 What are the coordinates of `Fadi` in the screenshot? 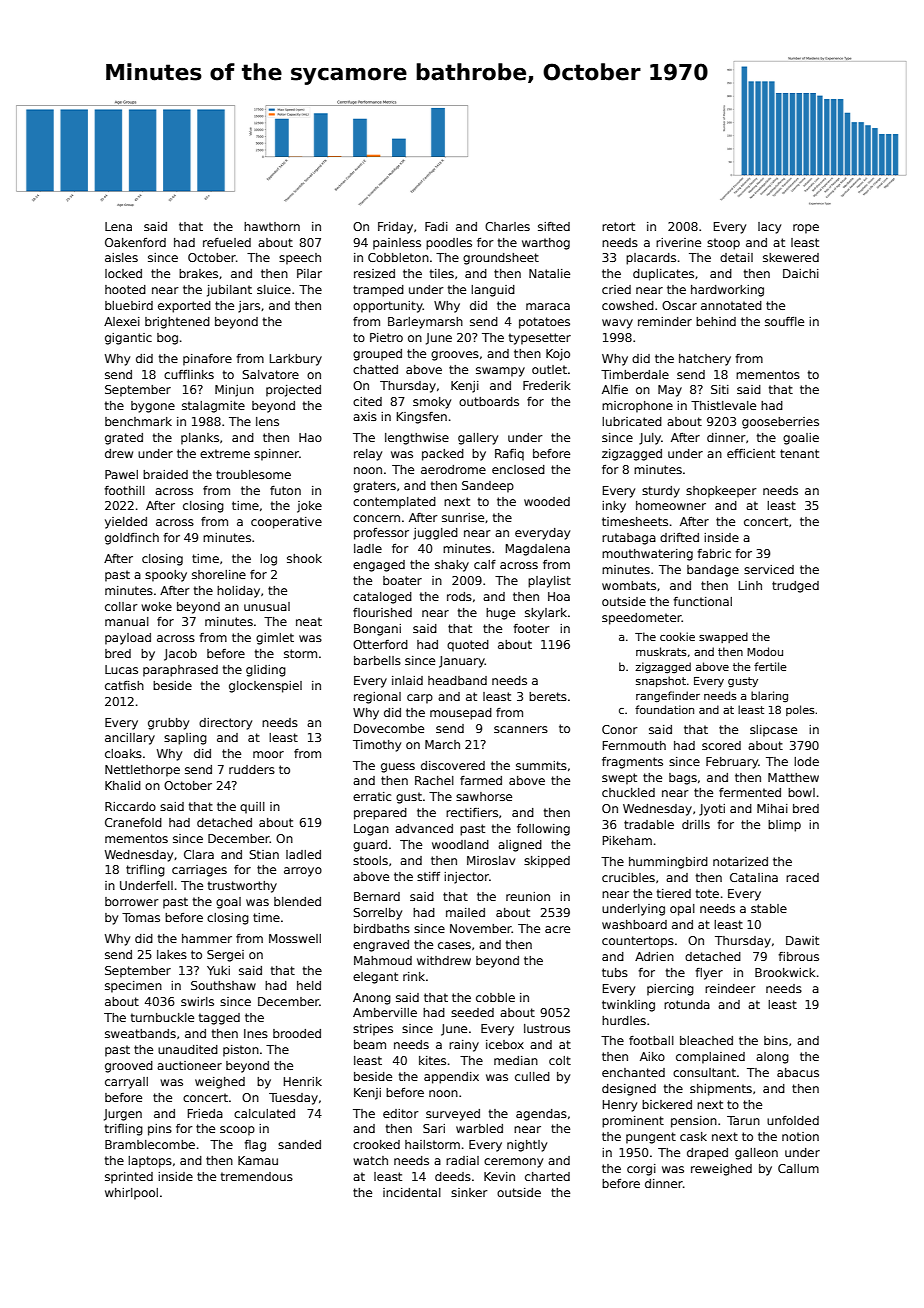 It's located at (436, 226).
